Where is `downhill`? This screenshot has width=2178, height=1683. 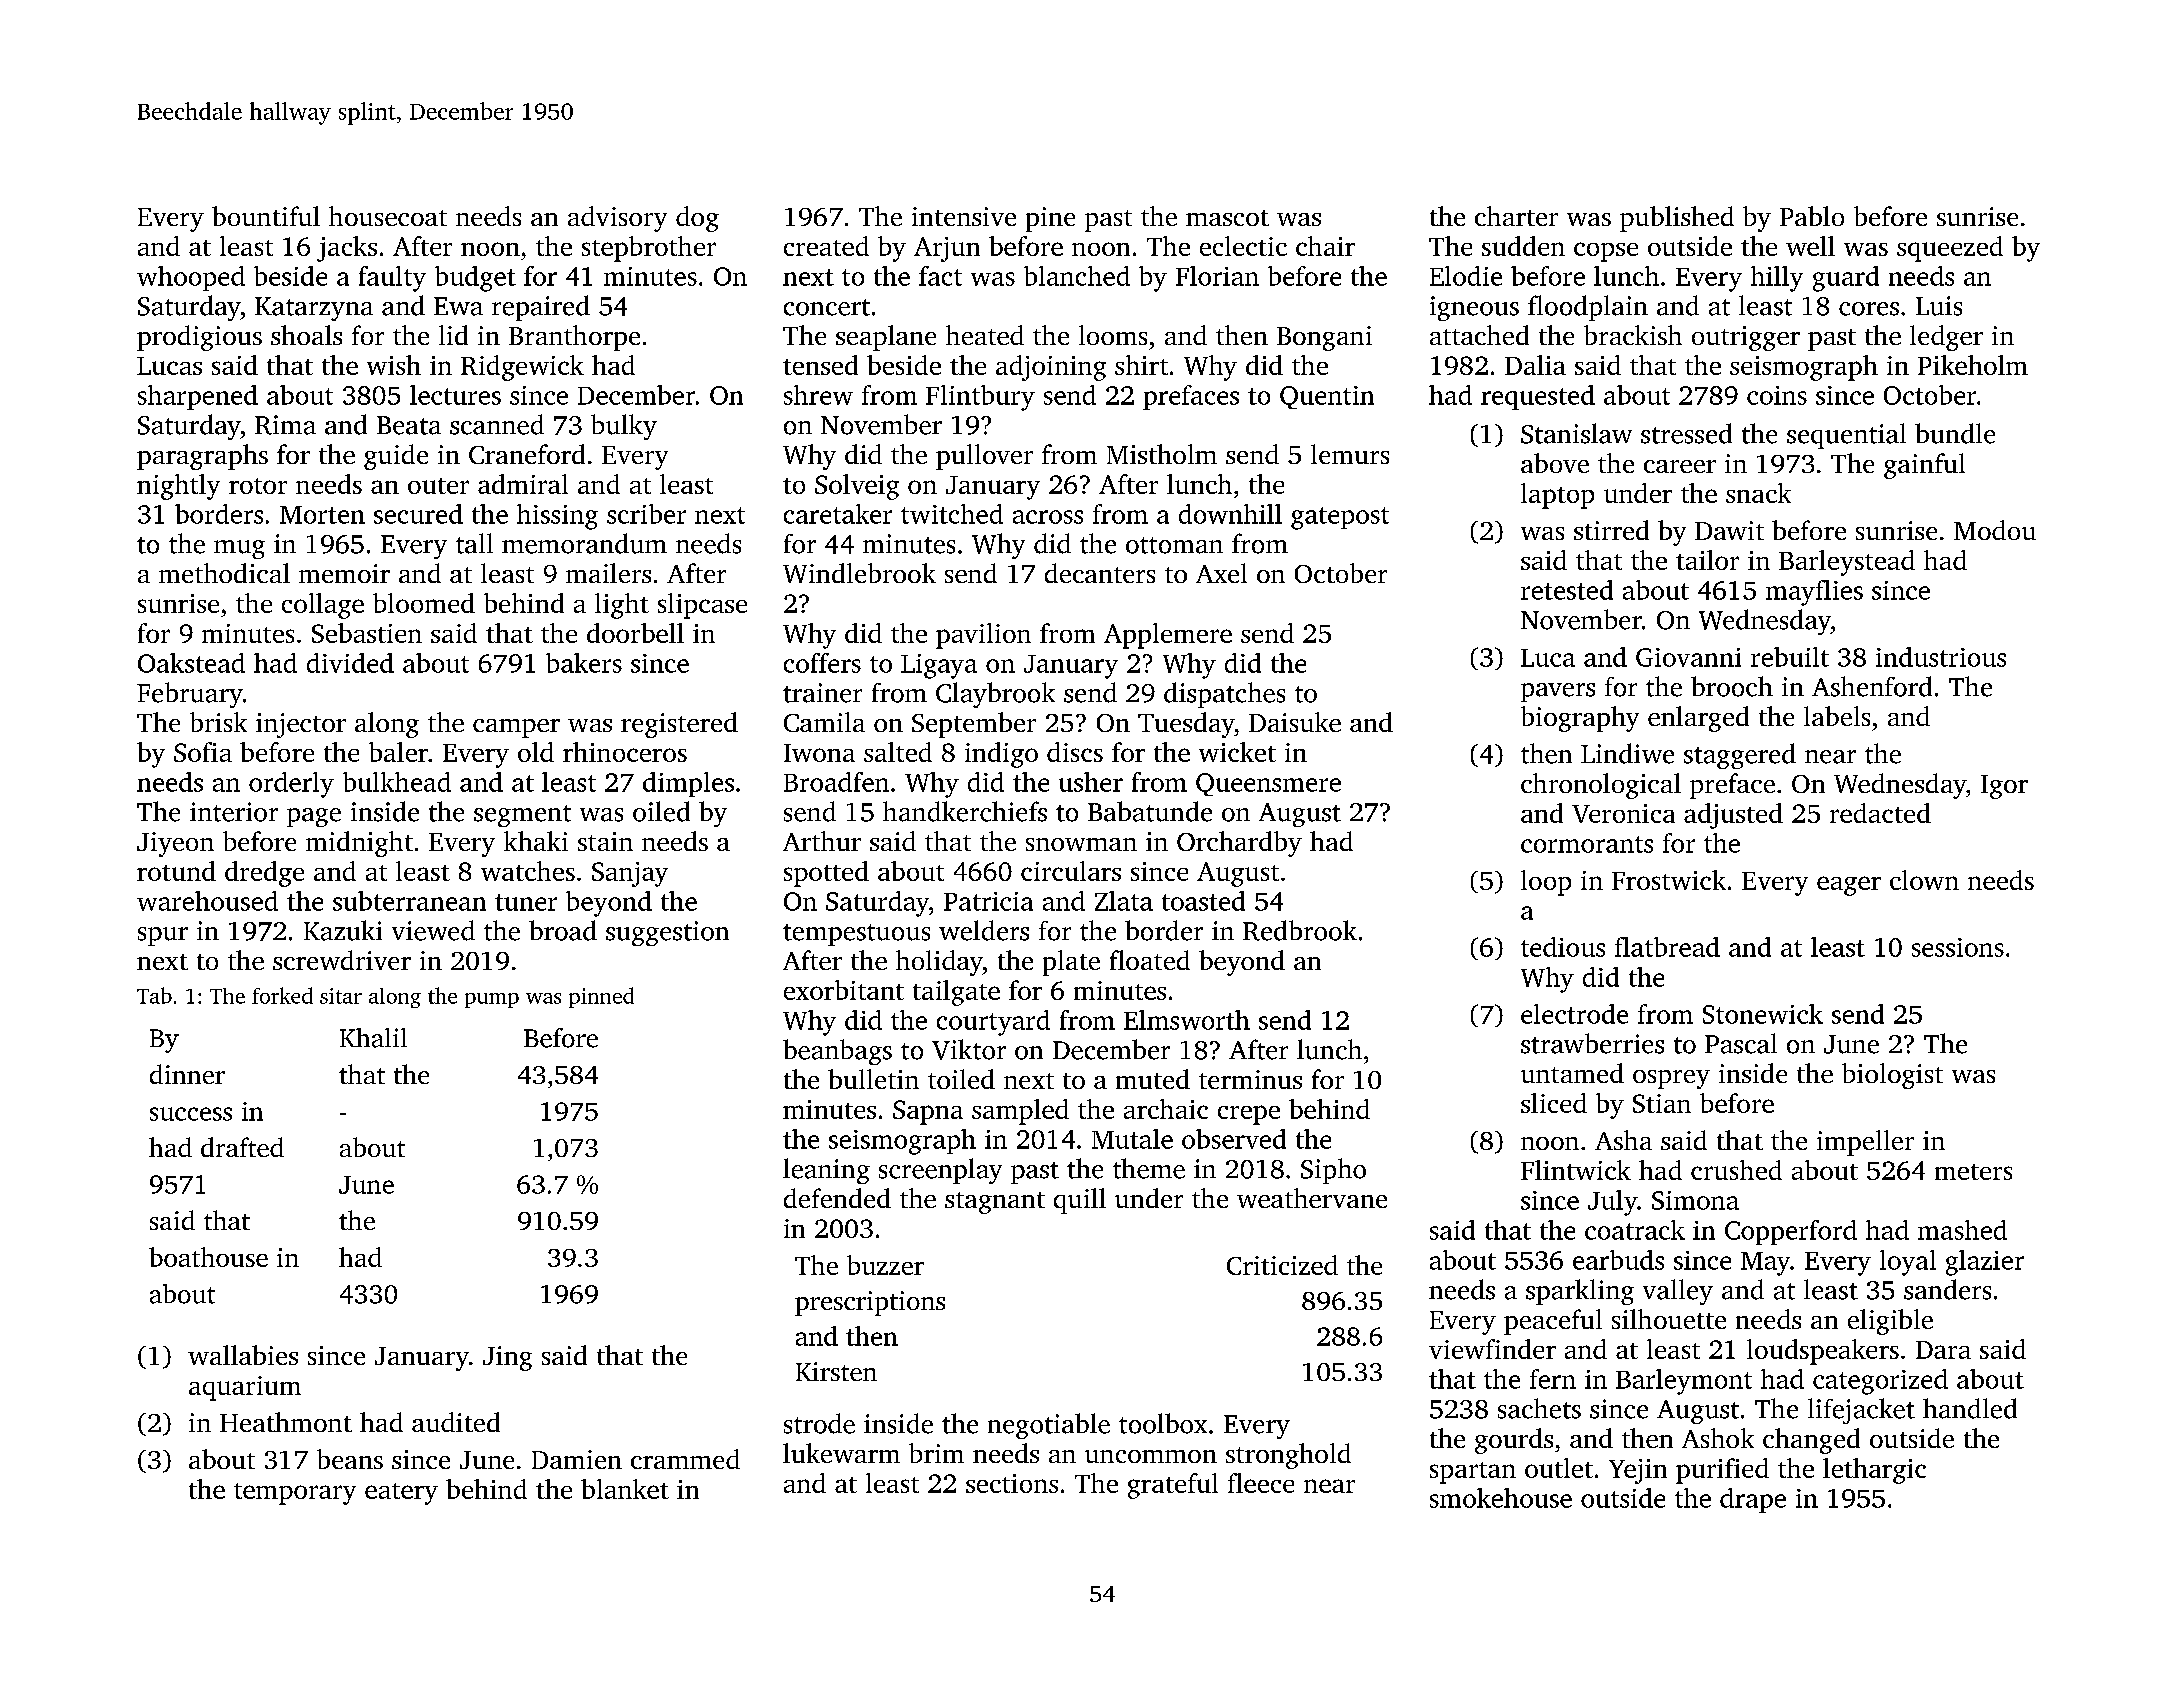 downhill is located at coordinates (1230, 514).
